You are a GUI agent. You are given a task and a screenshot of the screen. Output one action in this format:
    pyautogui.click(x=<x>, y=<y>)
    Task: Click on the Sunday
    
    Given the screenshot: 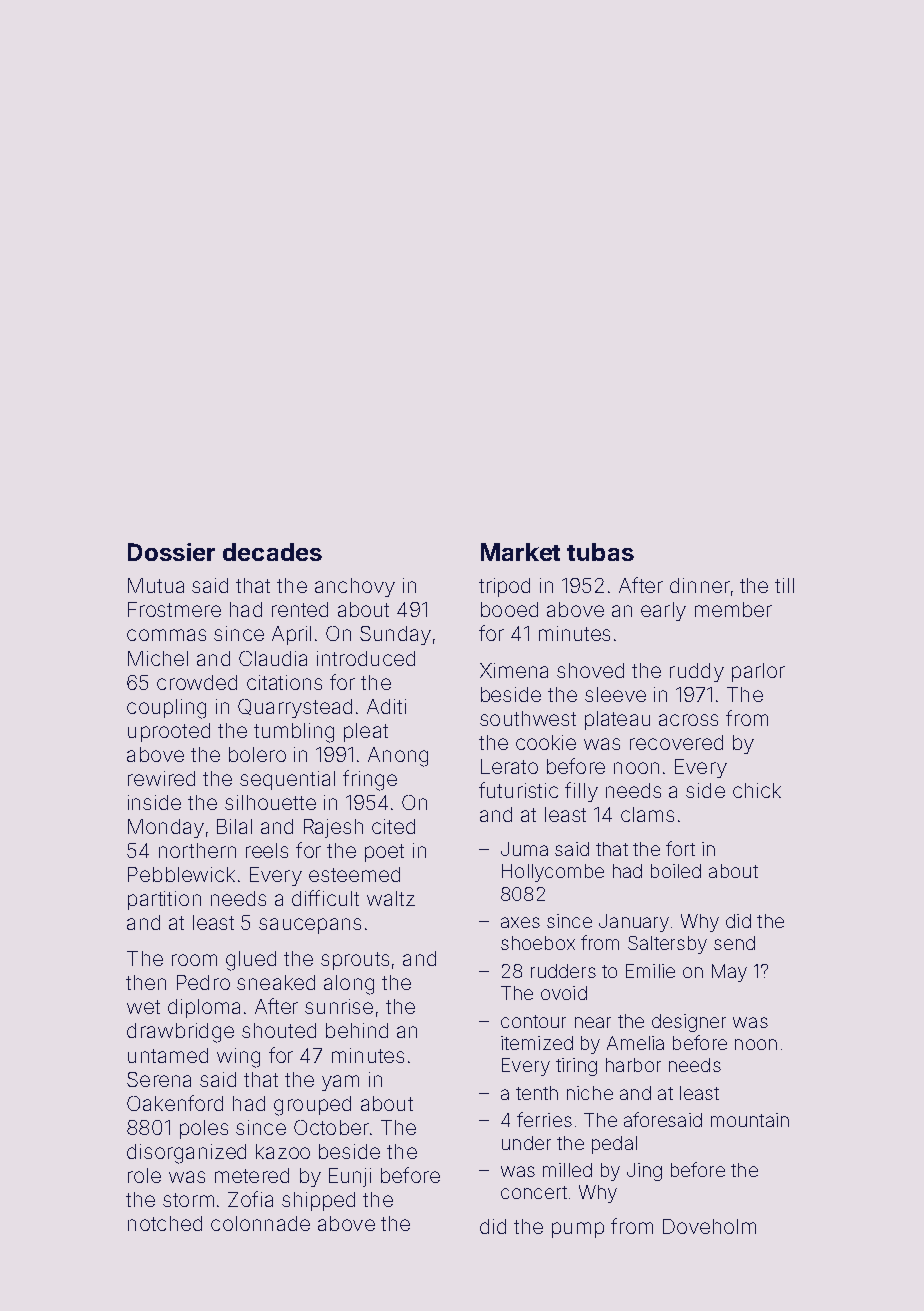 What is the action you would take?
    pyautogui.click(x=395, y=635)
